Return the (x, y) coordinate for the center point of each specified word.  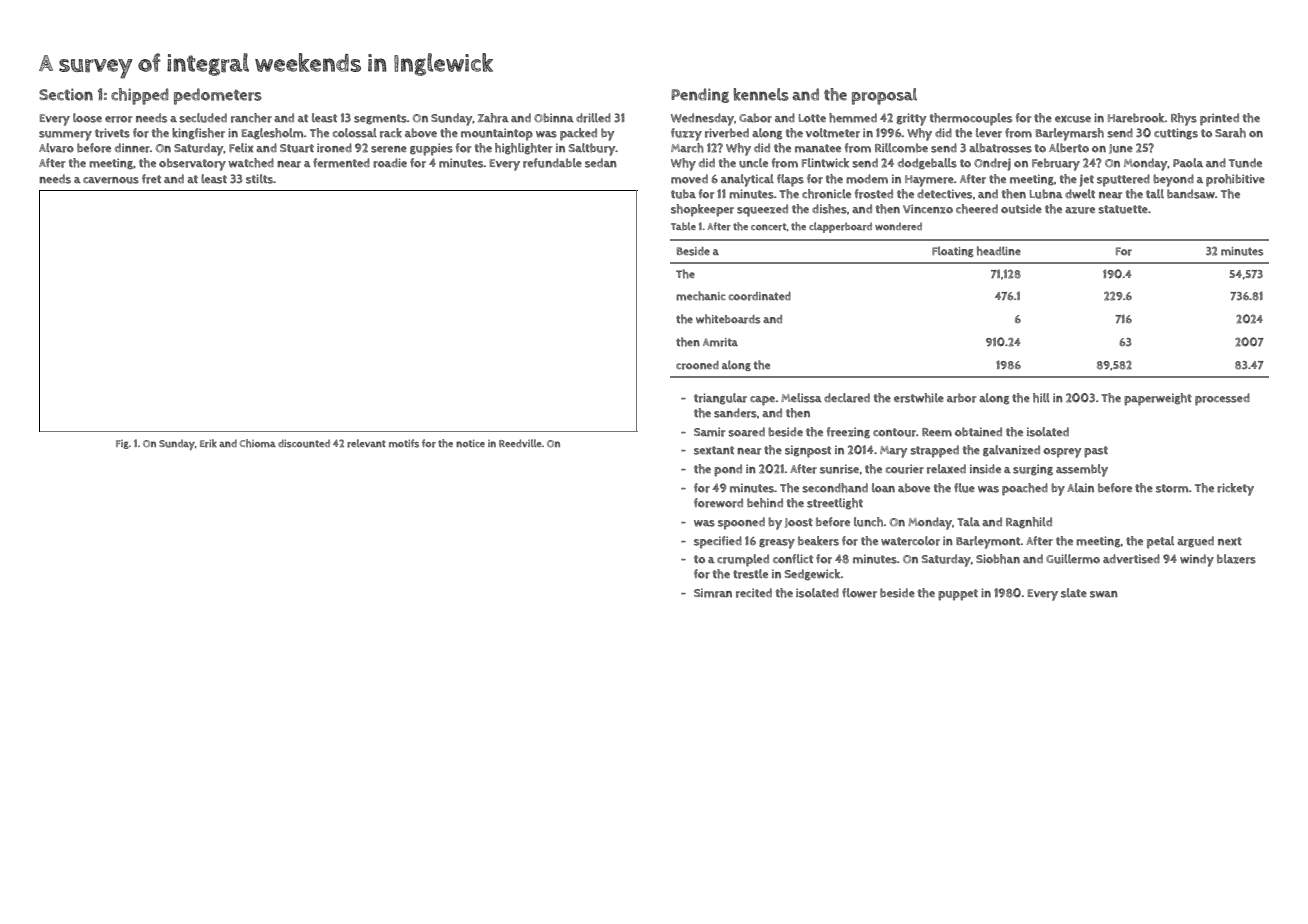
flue (964, 488)
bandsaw (1191, 194)
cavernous (111, 180)
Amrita (720, 342)
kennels (761, 94)
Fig (122, 444)
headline (999, 251)
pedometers (218, 96)
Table (683, 226)
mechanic (701, 296)
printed (1219, 119)
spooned (741, 523)
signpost (808, 451)
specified (718, 542)
